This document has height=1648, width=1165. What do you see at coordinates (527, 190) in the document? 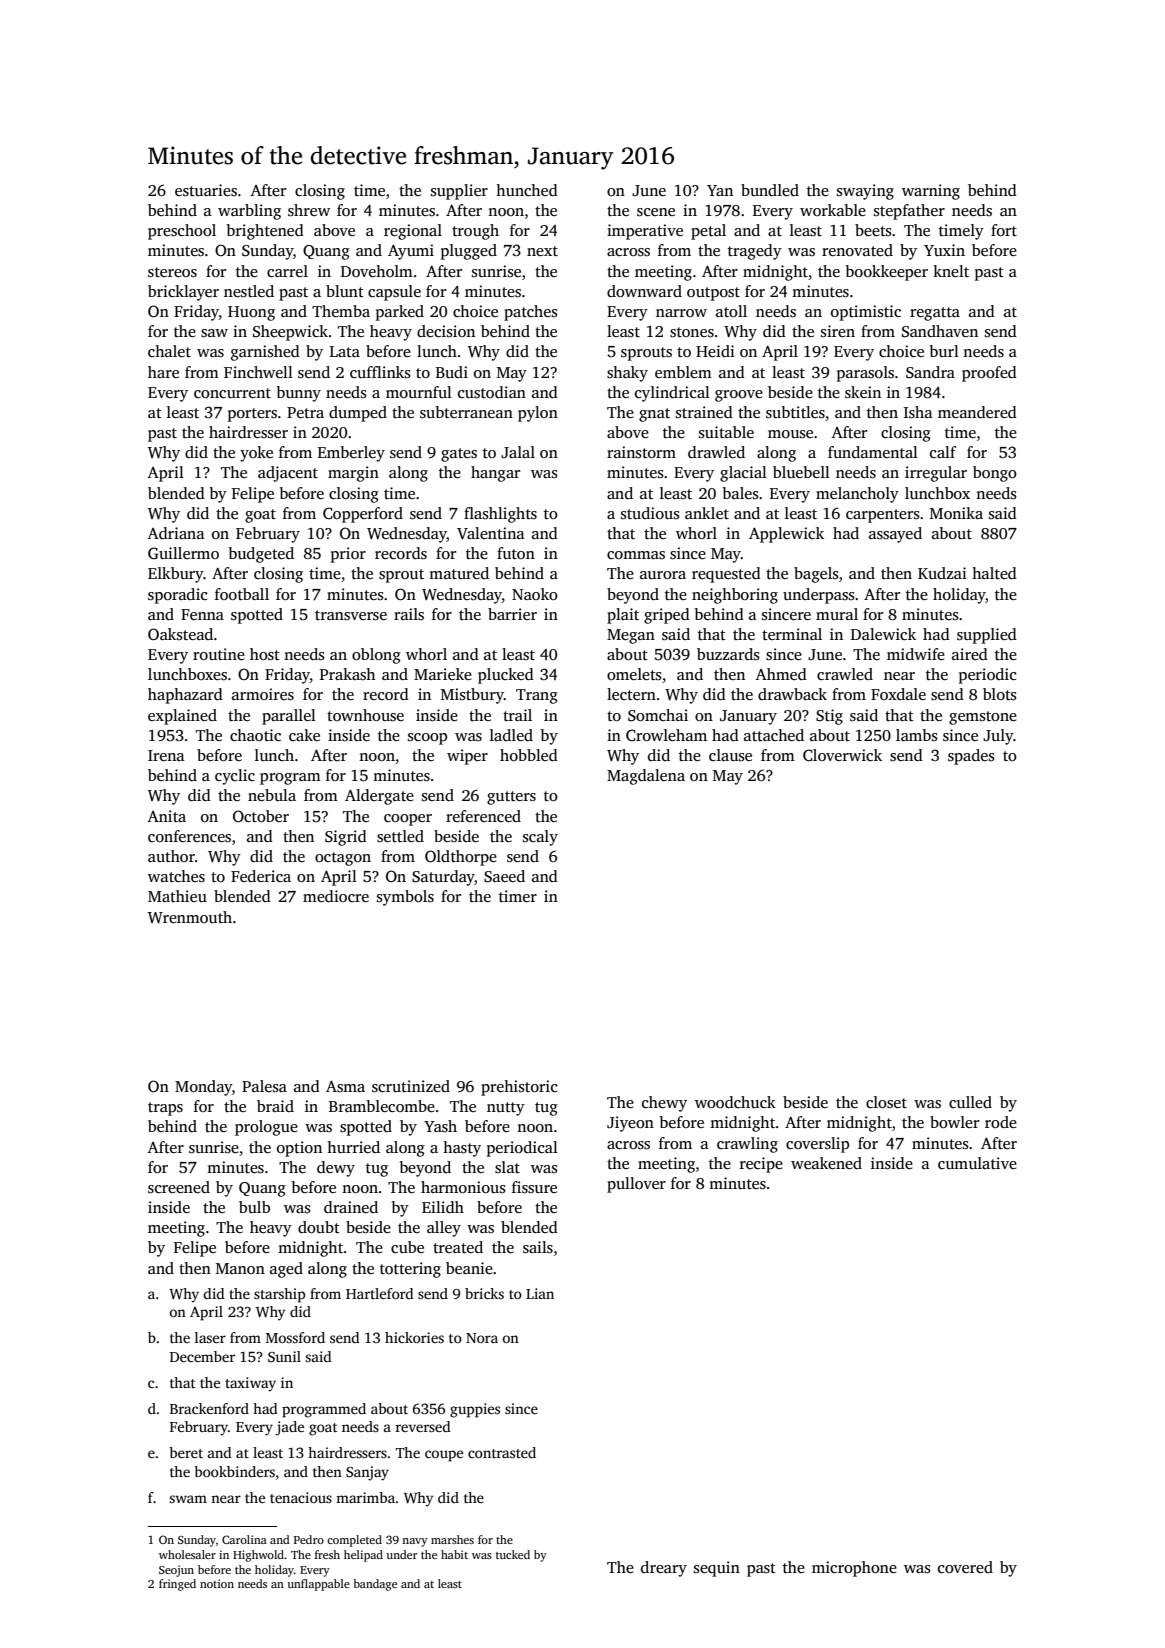
I see `hunched` at bounding box center [527, 190].
